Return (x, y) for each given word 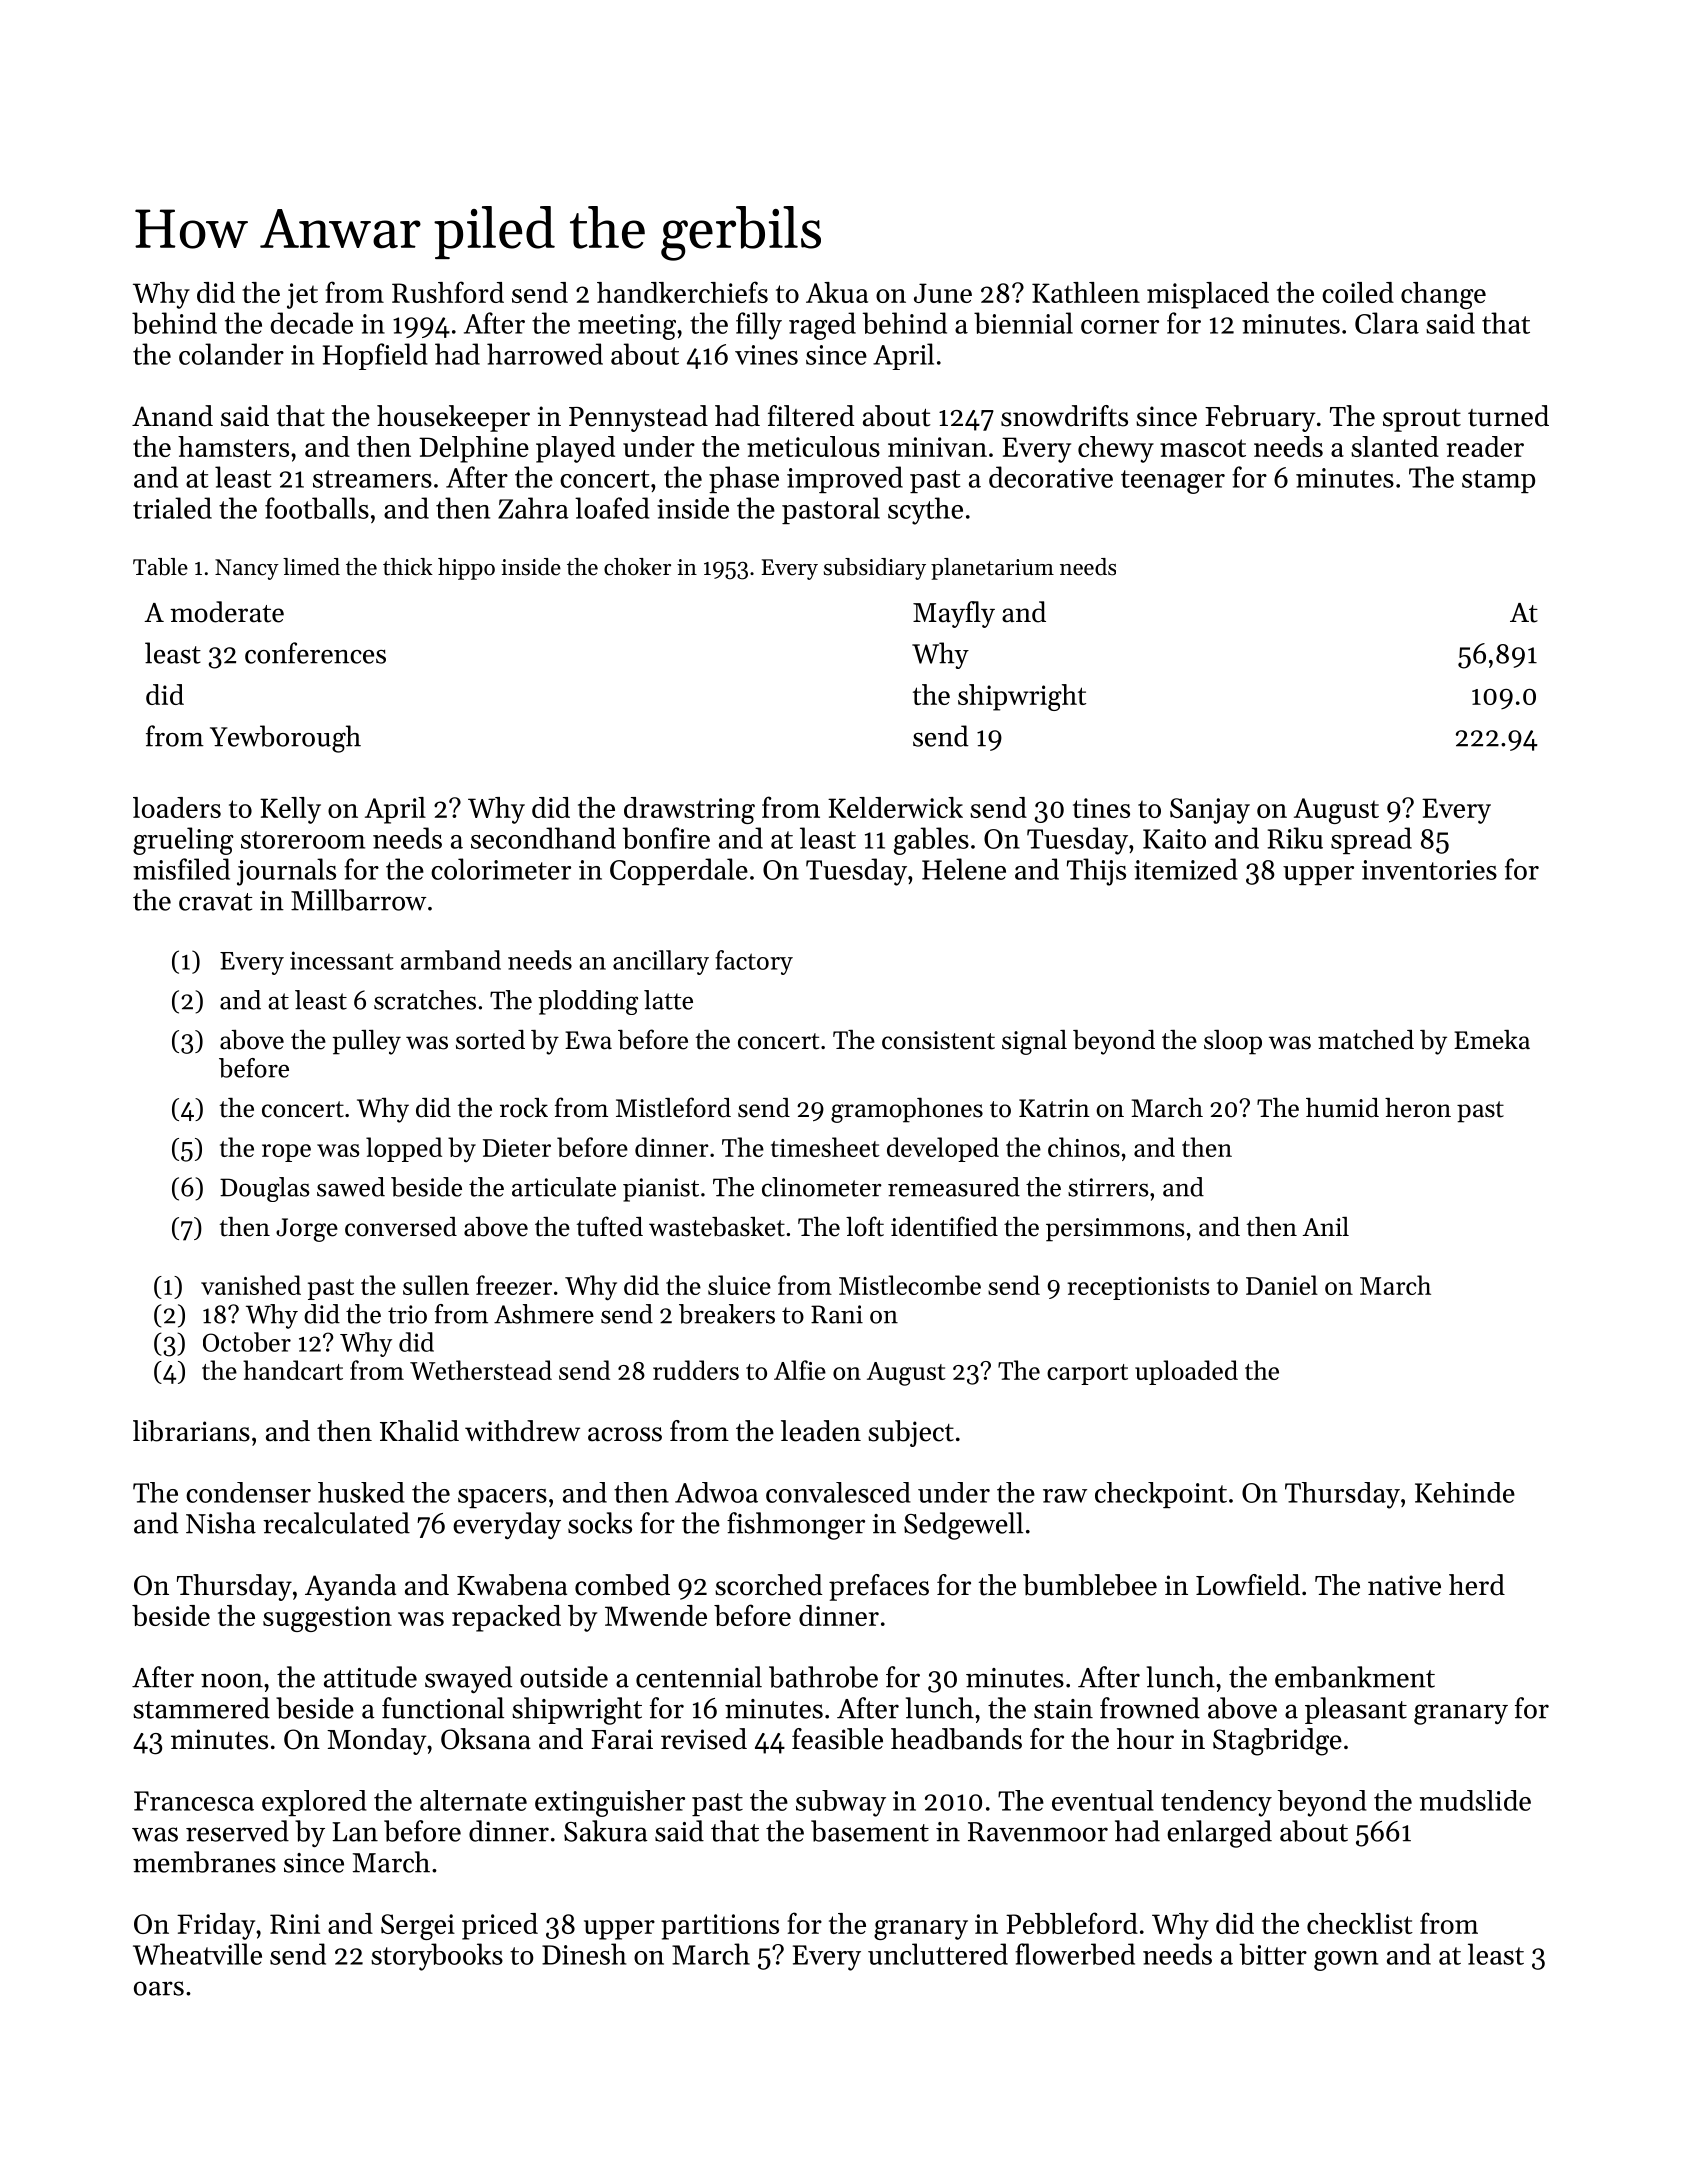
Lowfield (1248, 1585)
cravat (215, 902)
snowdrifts (1064, 416)
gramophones (907, 1110)
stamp (1498, 481)
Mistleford (673, 1107)
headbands (956, 1739)
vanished (251, 1285)
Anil (1326, 1226)
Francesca (194, 1801)
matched (1366, 1040)
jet (302, 296)
